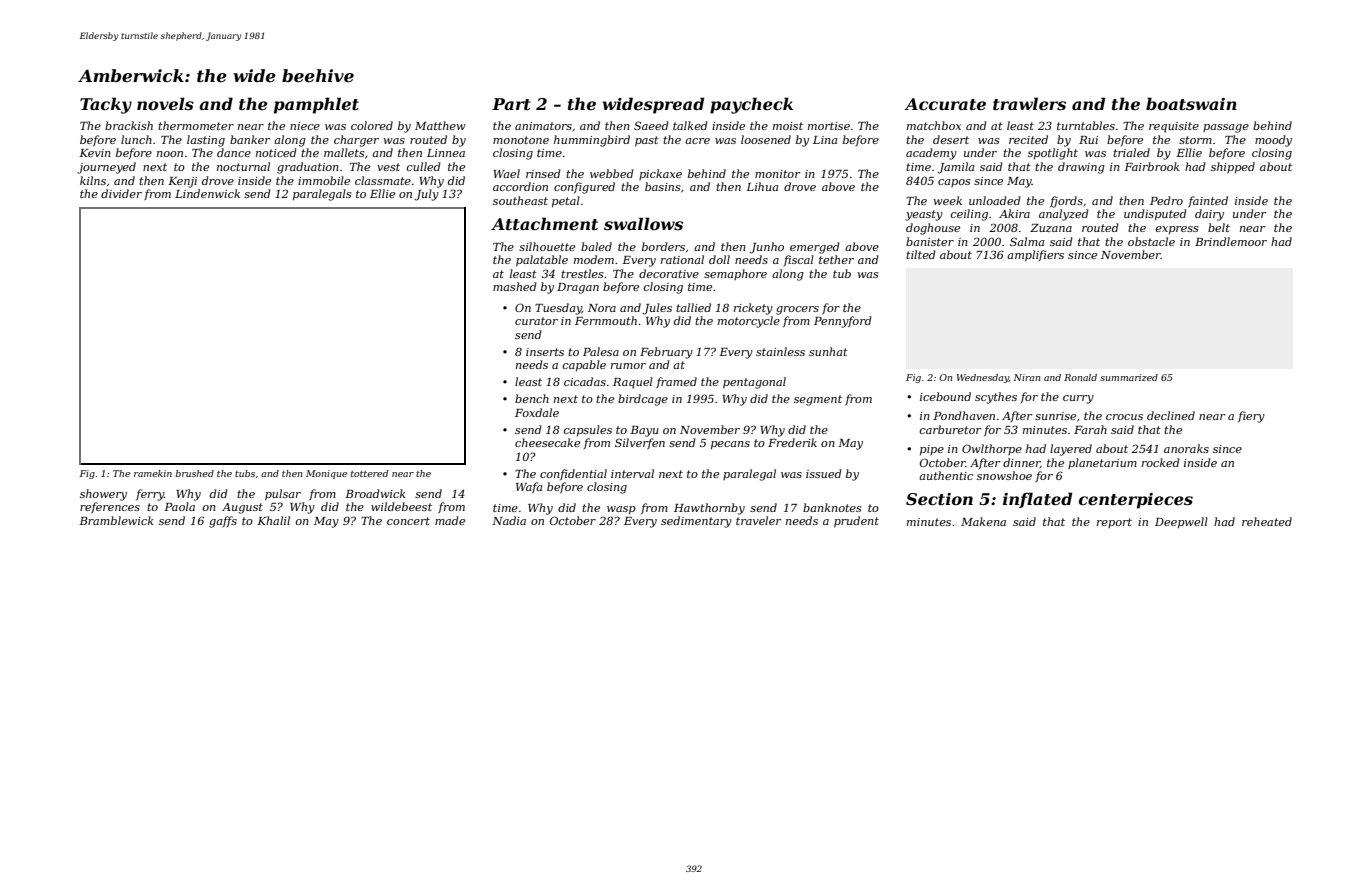 This screenshot has height=887, width=1372. Describe the element at coordinates (511, 104) in the screenshot. I see `Part` at that location.
